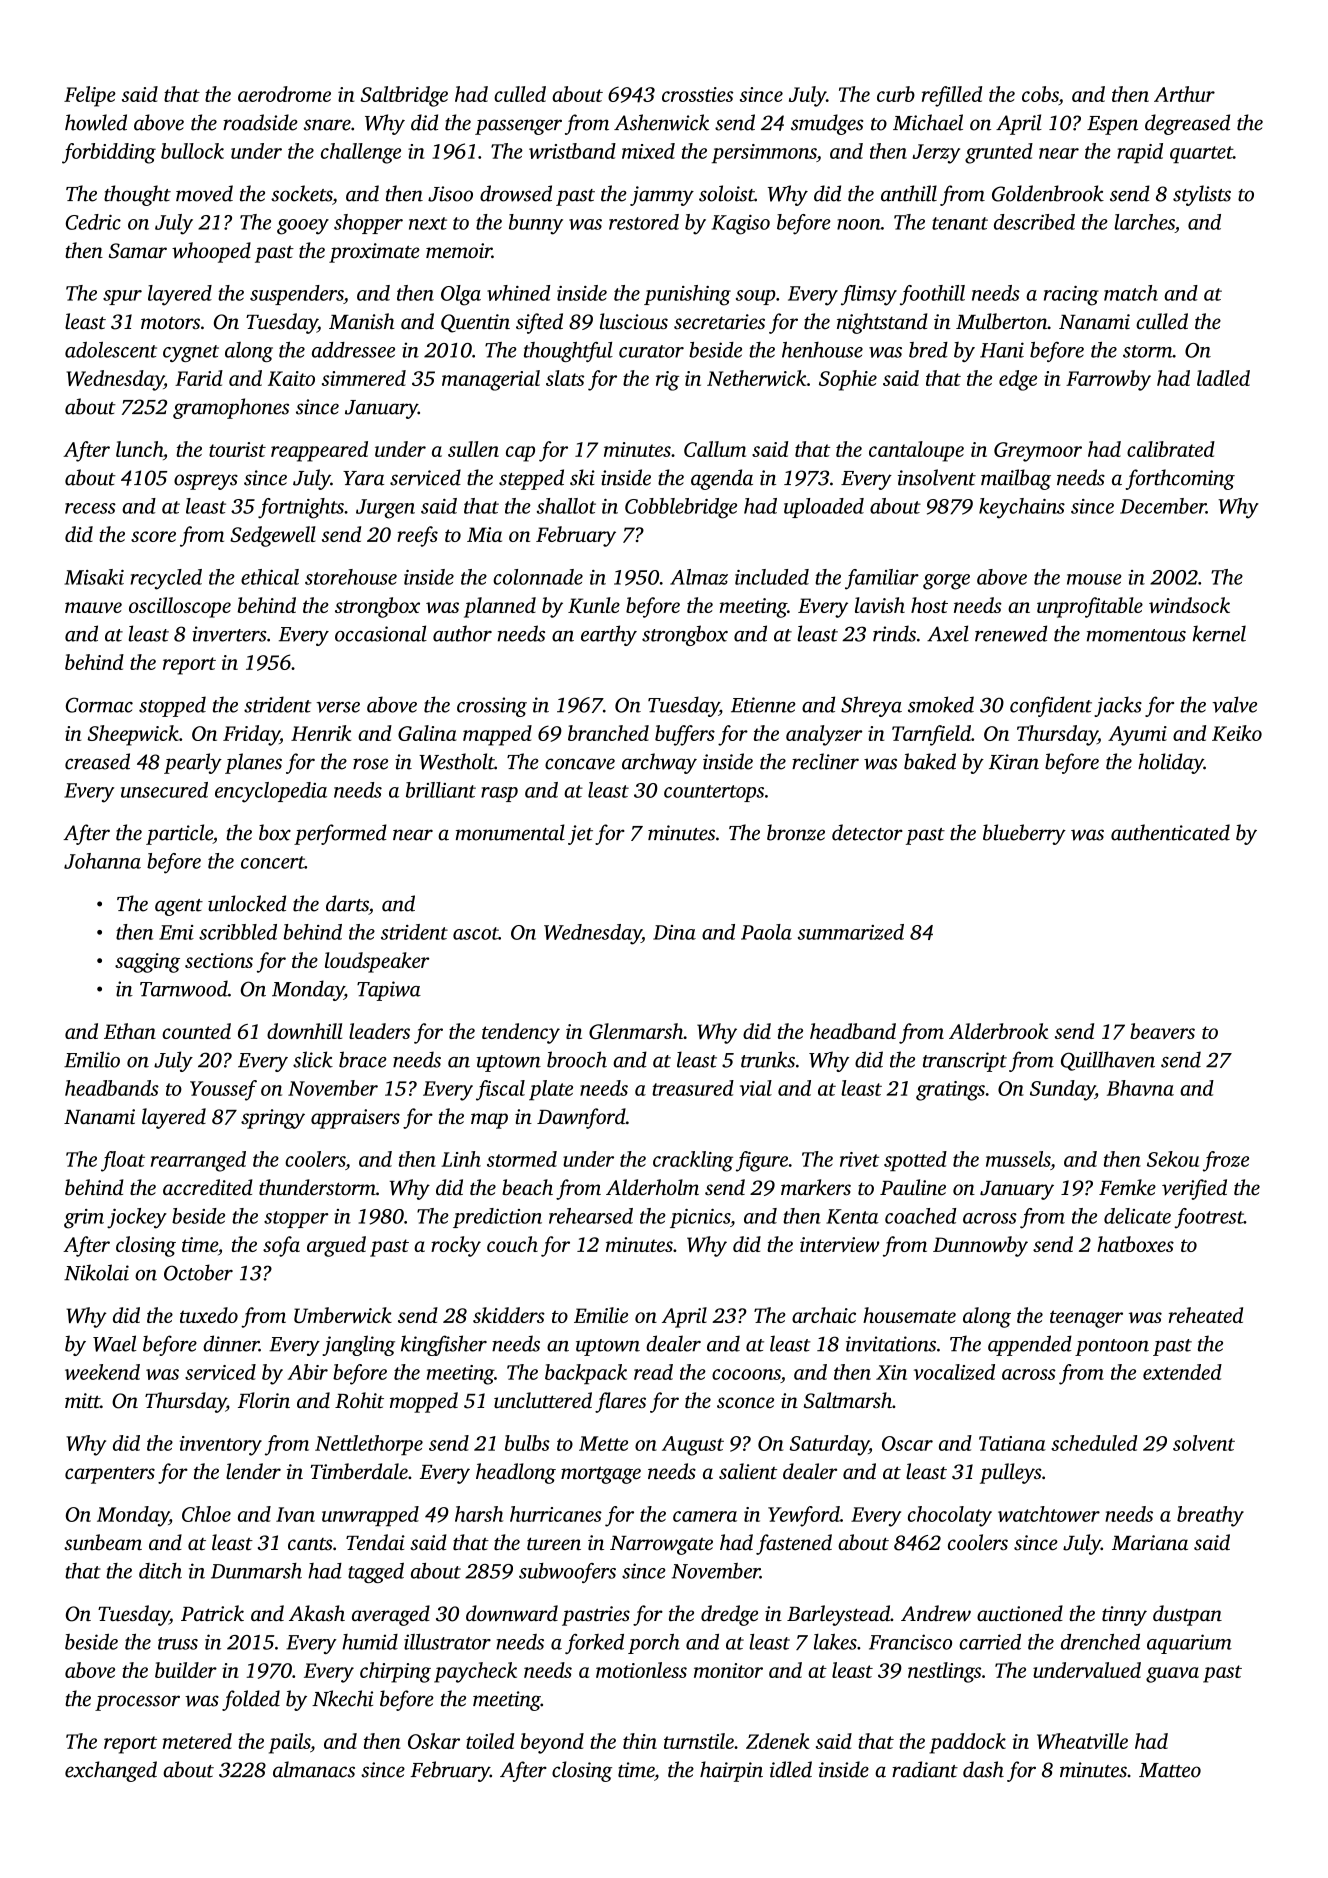 The width and height of the screenshot is (1328, 1878). What do you see at coordinates (172, 706) in the screenshot?
I see `stopped` at bounding box center [172, 706].
